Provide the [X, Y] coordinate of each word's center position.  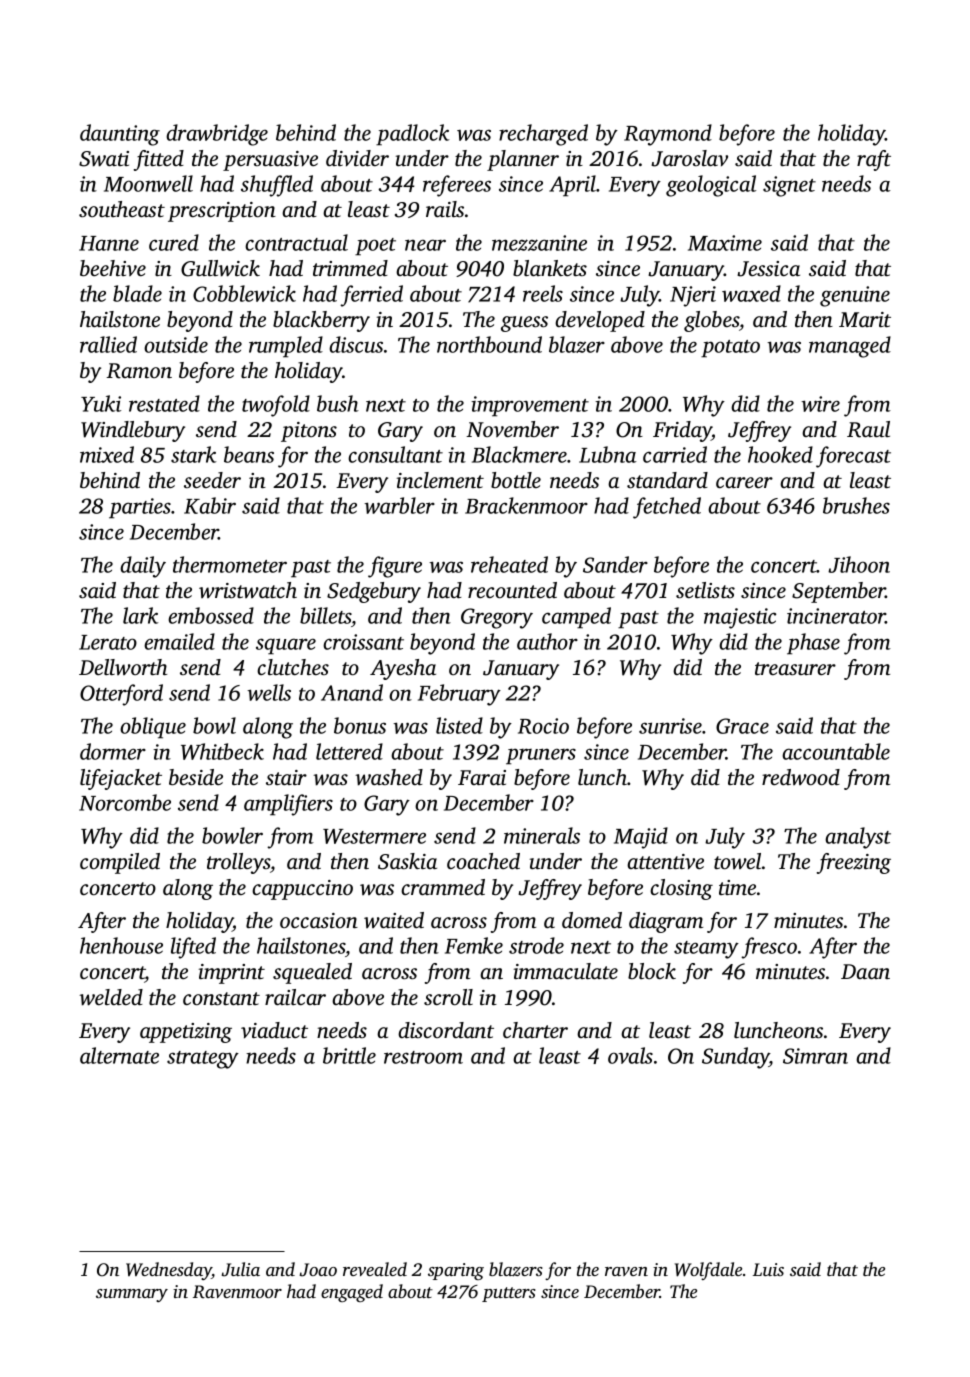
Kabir [210, 505]
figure [395, 567]
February [459, 695]
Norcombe [125, 802]
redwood [801, 777]
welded [111, 997]
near [425, 245]
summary [132, 1295]
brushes [856, 505]
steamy [706, 950]
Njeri [693, 296]
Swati [104, 159]
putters [509, 1294]
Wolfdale [708, 1271]
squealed [312, 973]
